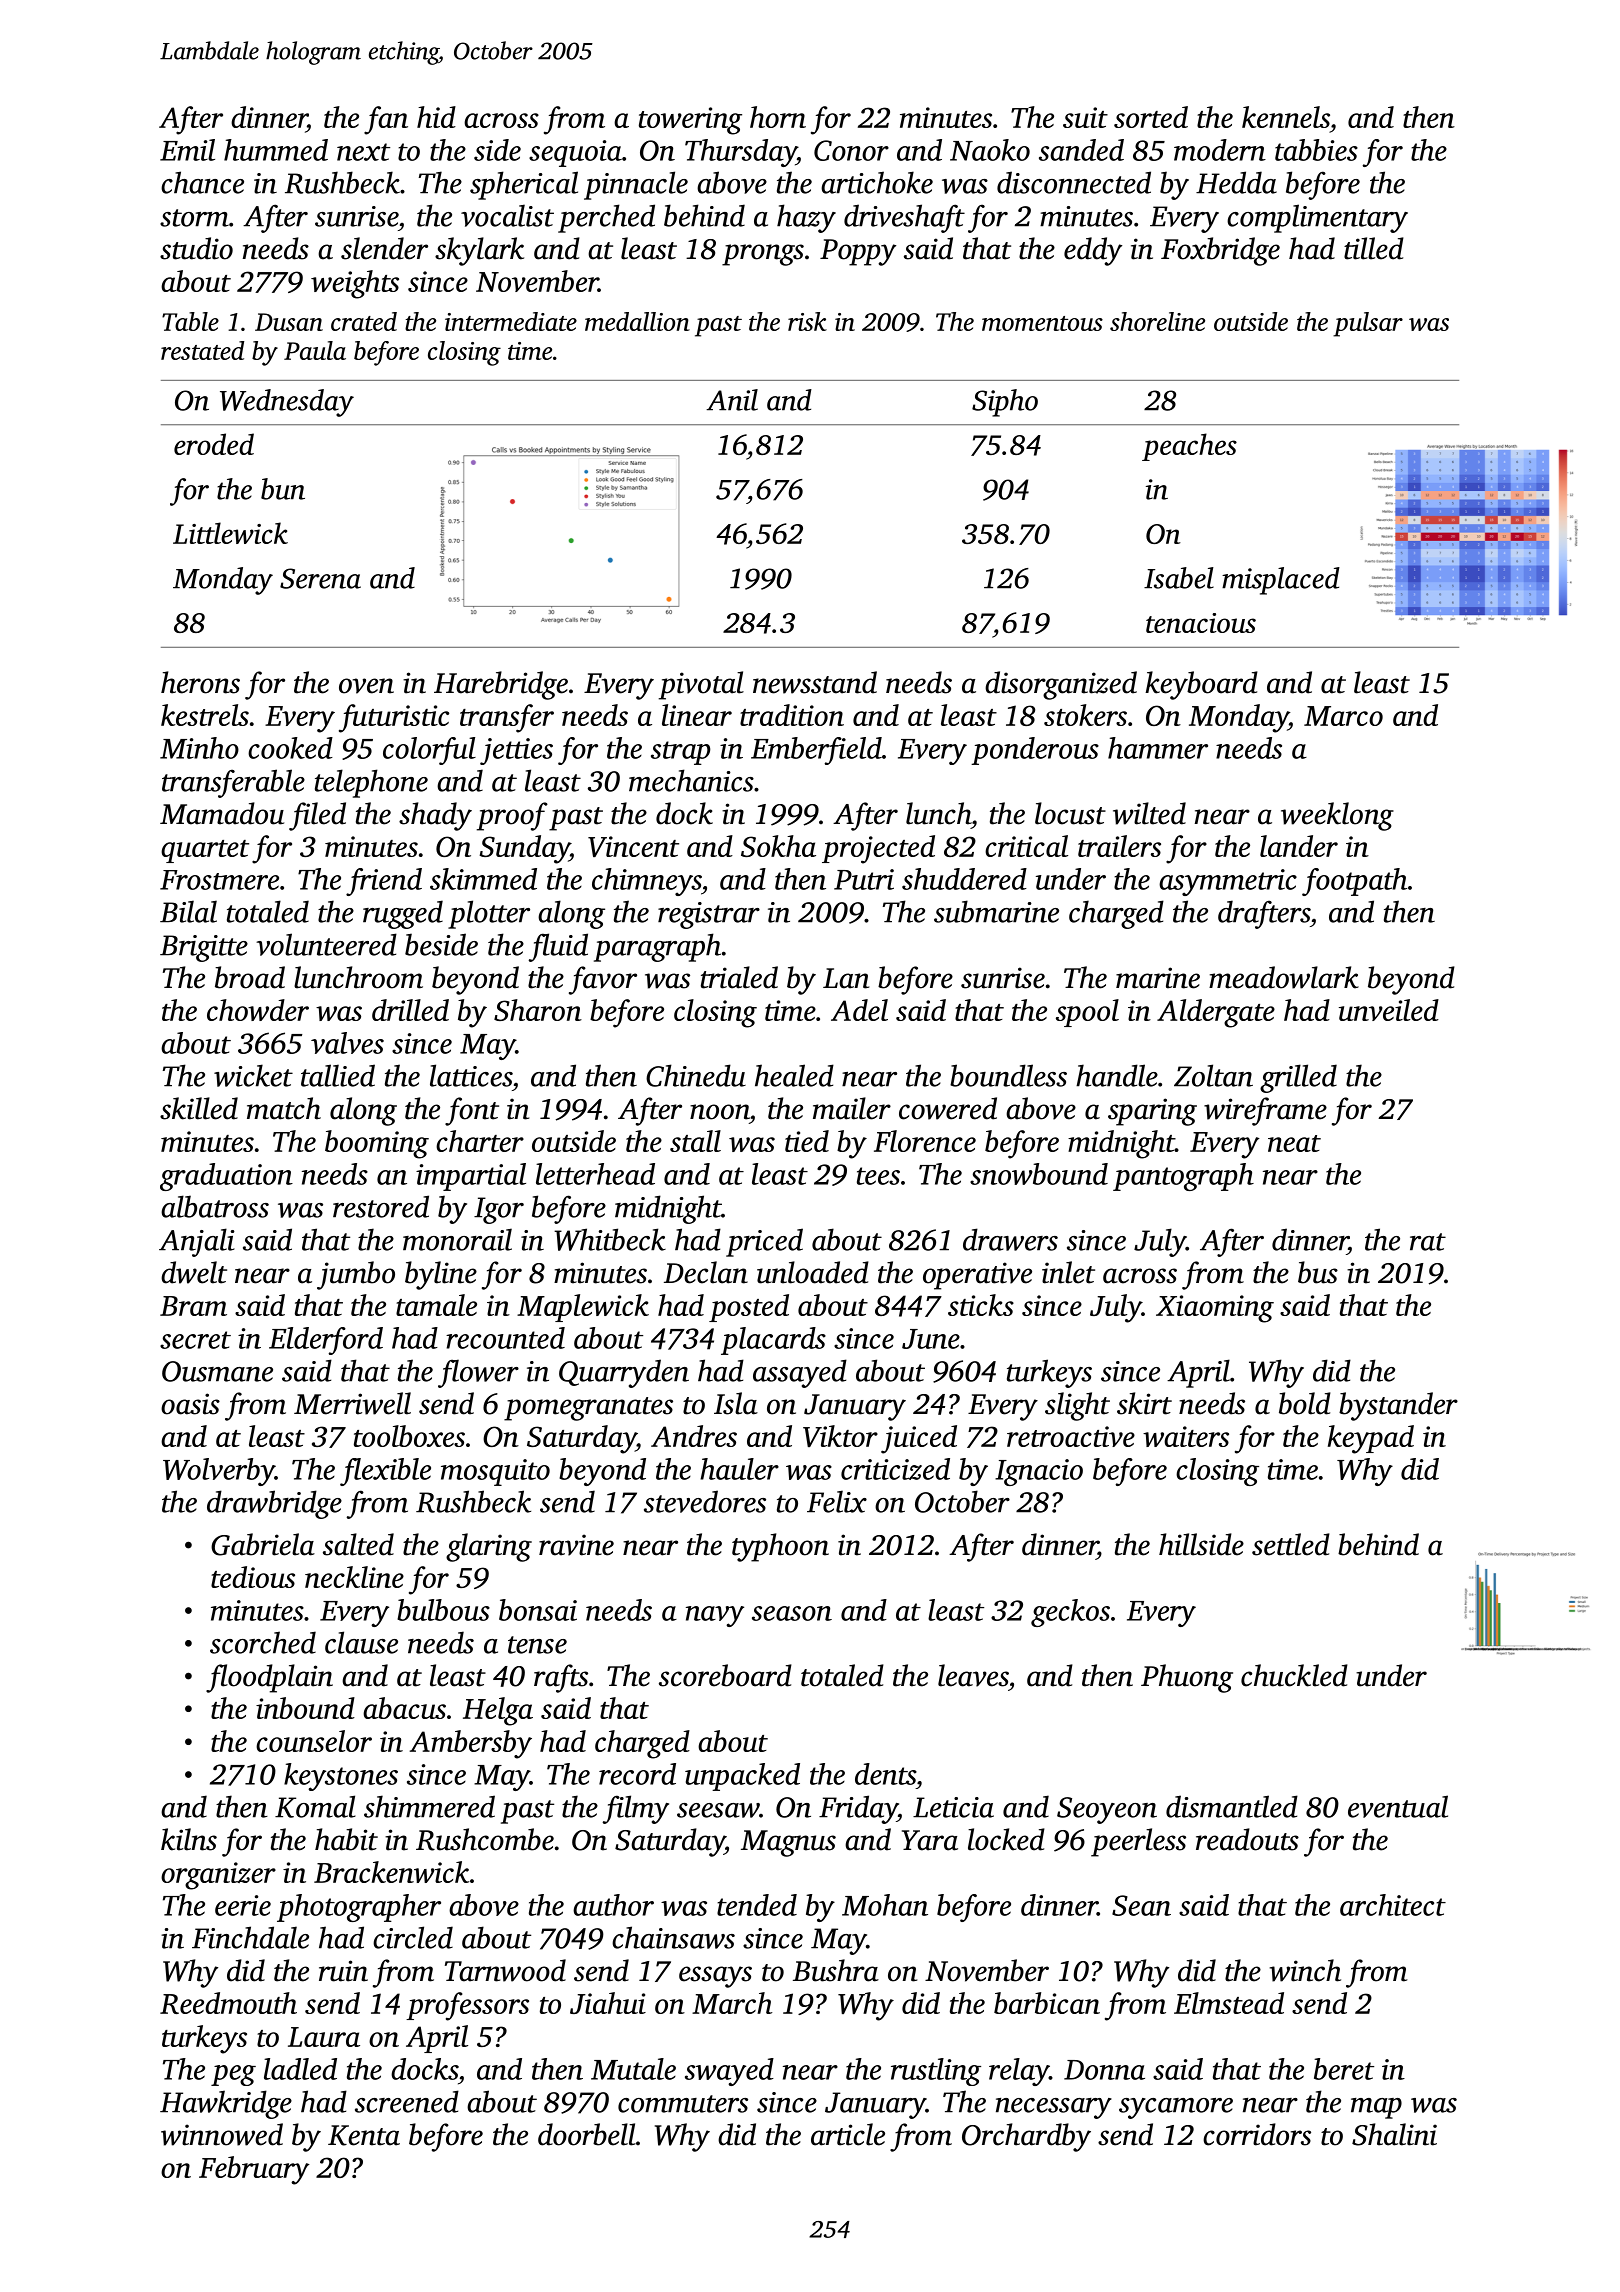  What do you see at coordinates (507, 215) in the document?
I see `vocalist` at bounding box center [507, 215].
